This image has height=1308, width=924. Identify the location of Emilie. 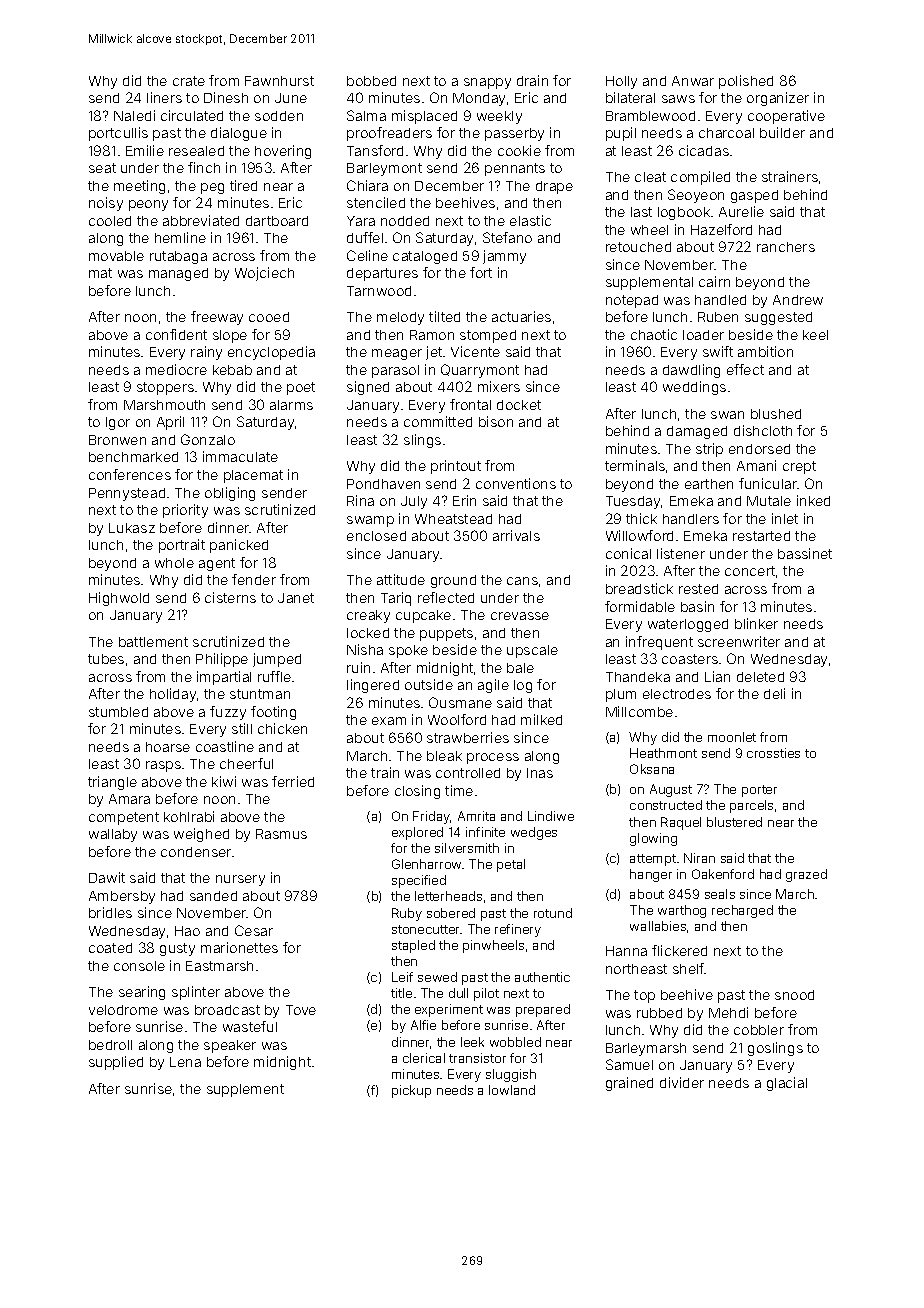
(145, 150).
